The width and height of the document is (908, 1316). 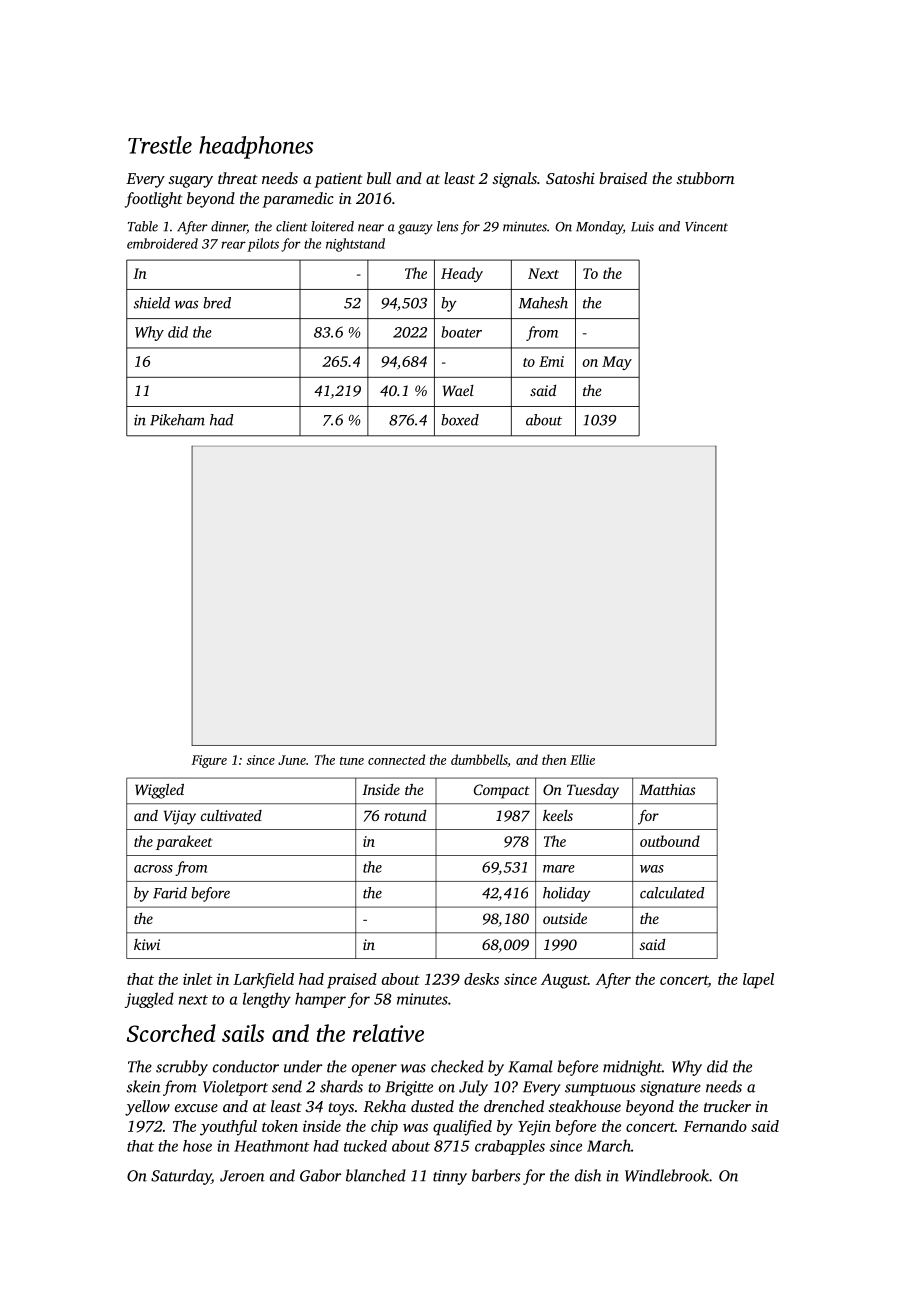 I want to click on scrubby, so click(x=182, y=1068).
